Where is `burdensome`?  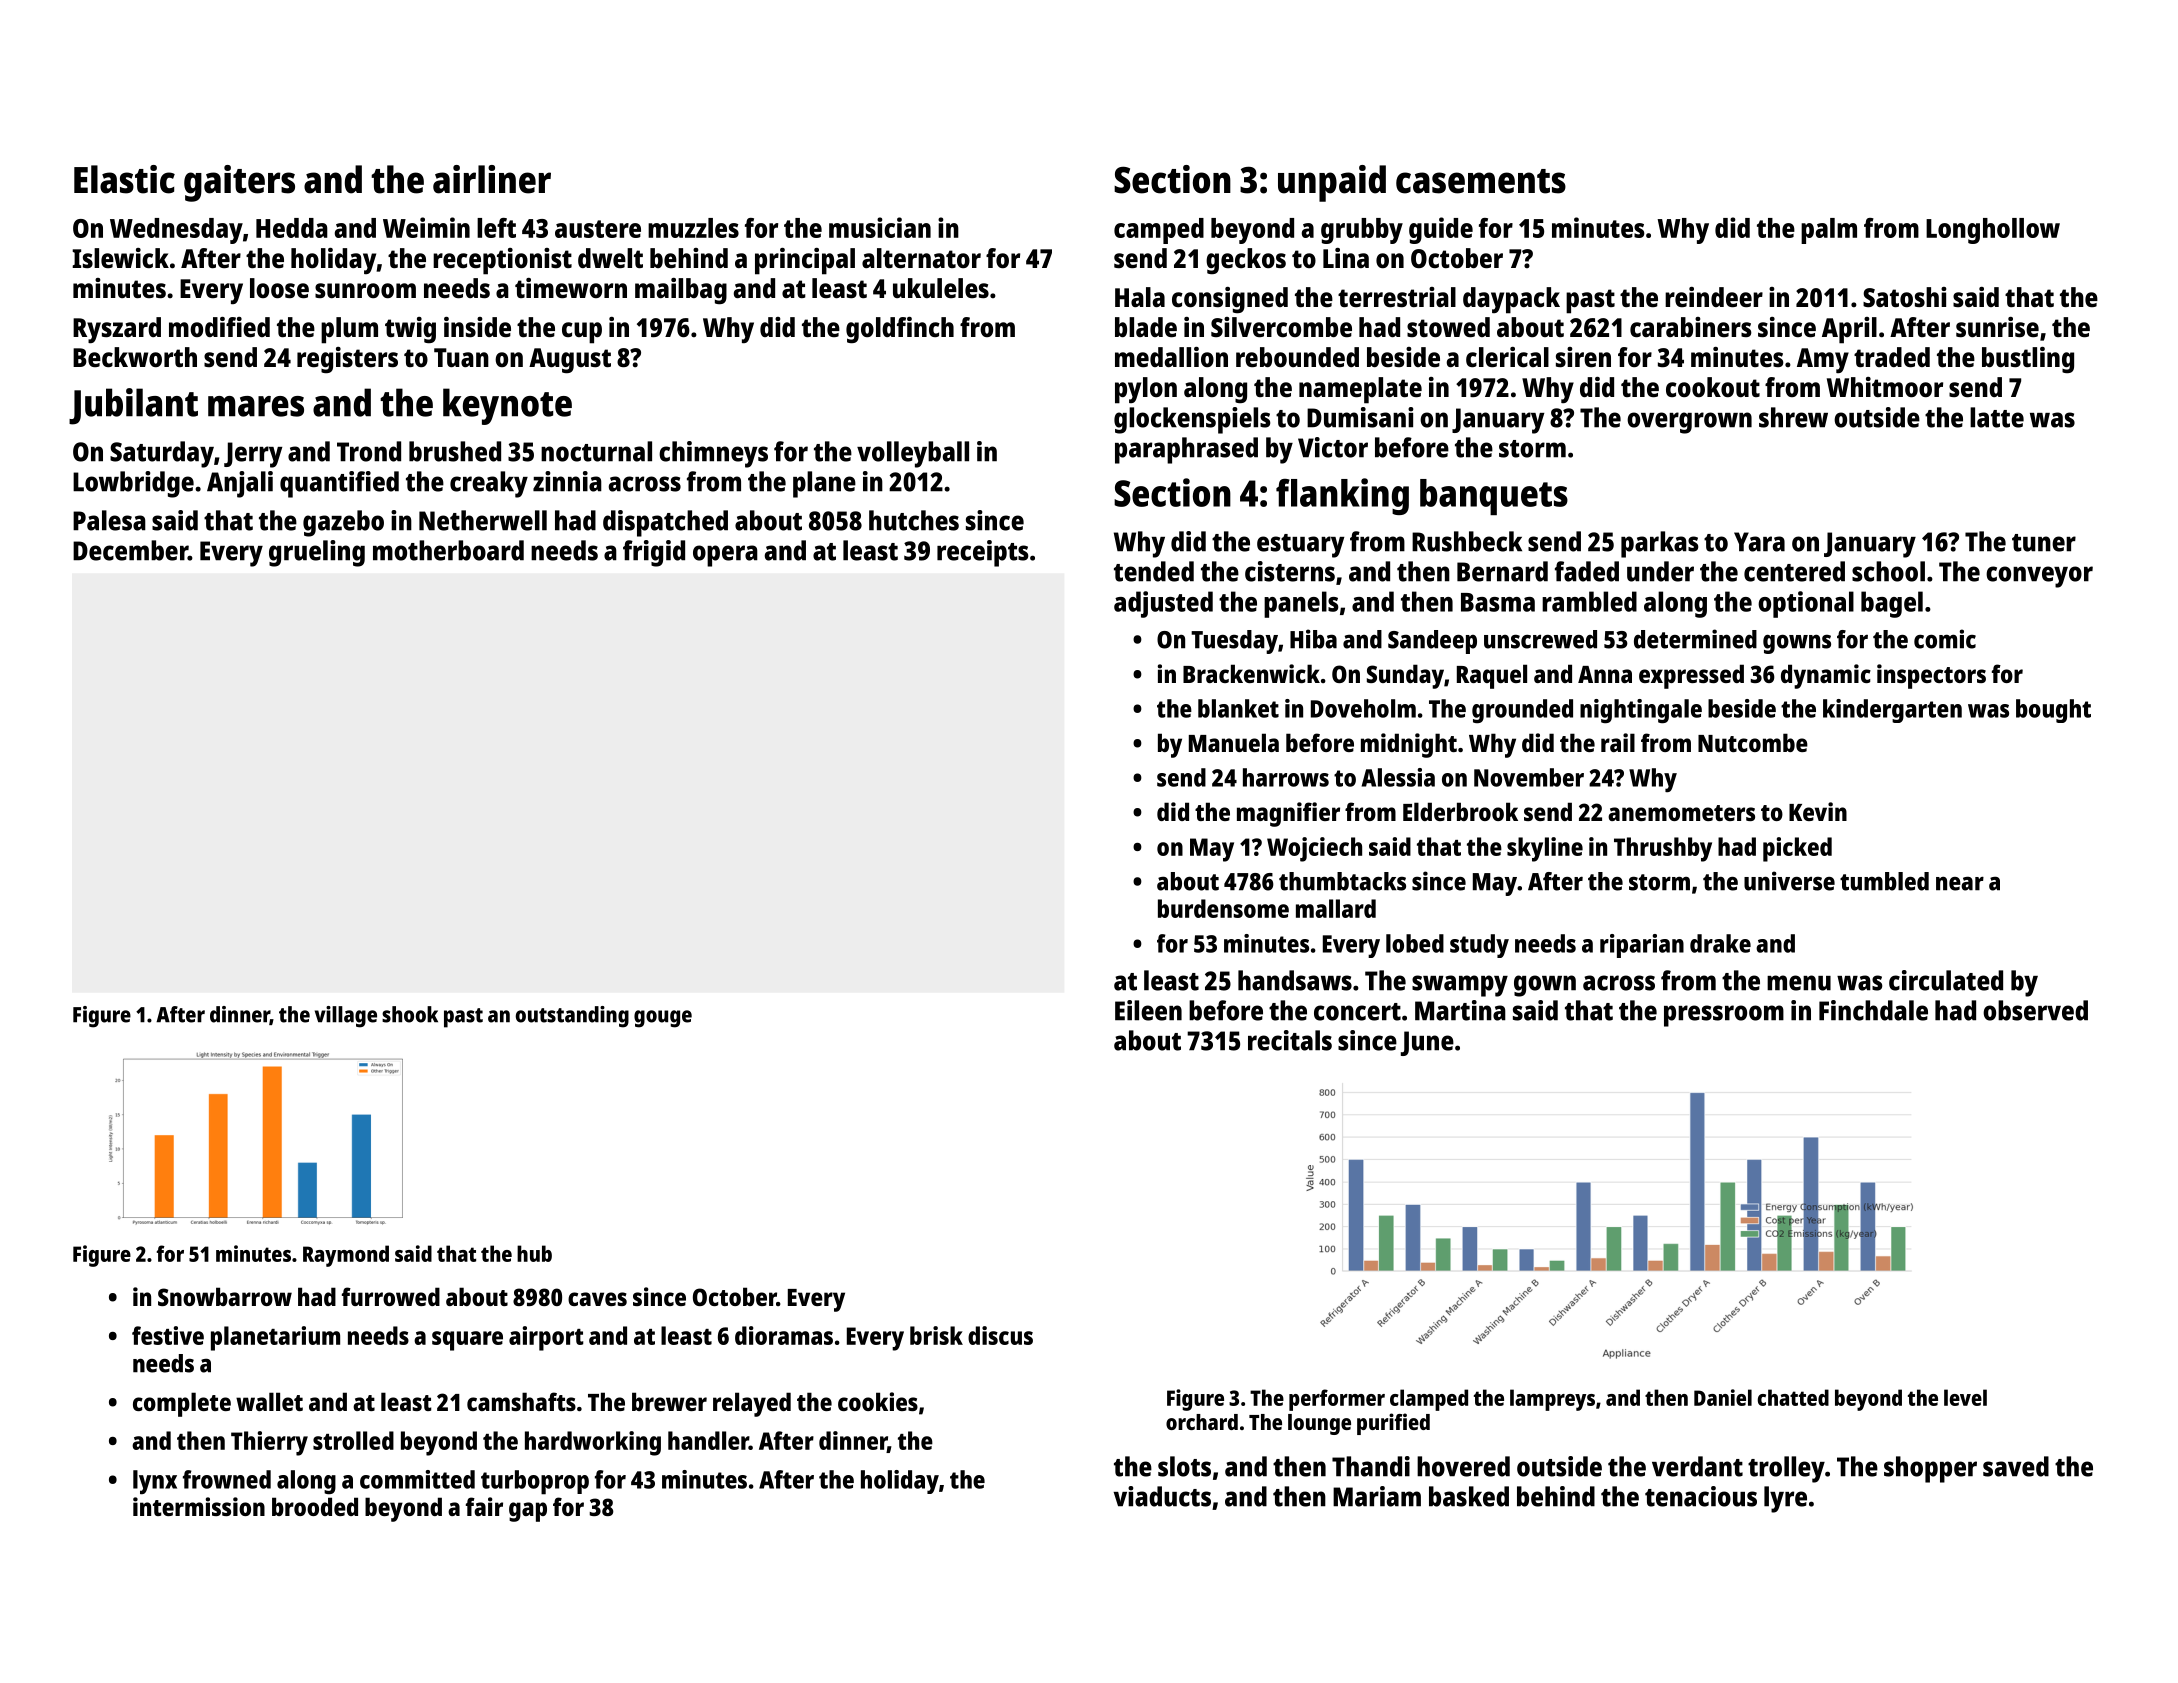
burdensome is located at coordinates (1223, 908).
